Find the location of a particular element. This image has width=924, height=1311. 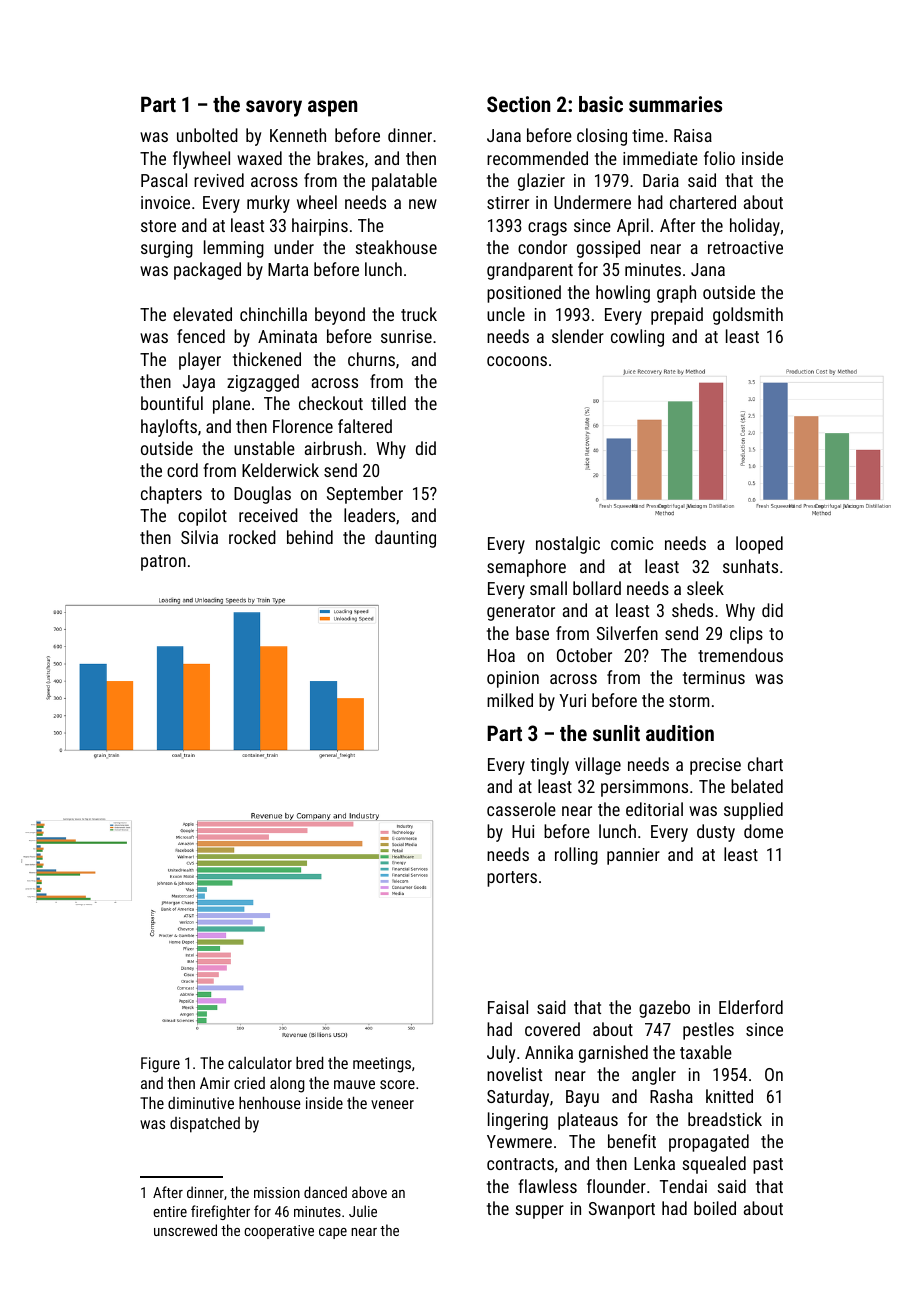

folio is located at coordinates (719, 158).
